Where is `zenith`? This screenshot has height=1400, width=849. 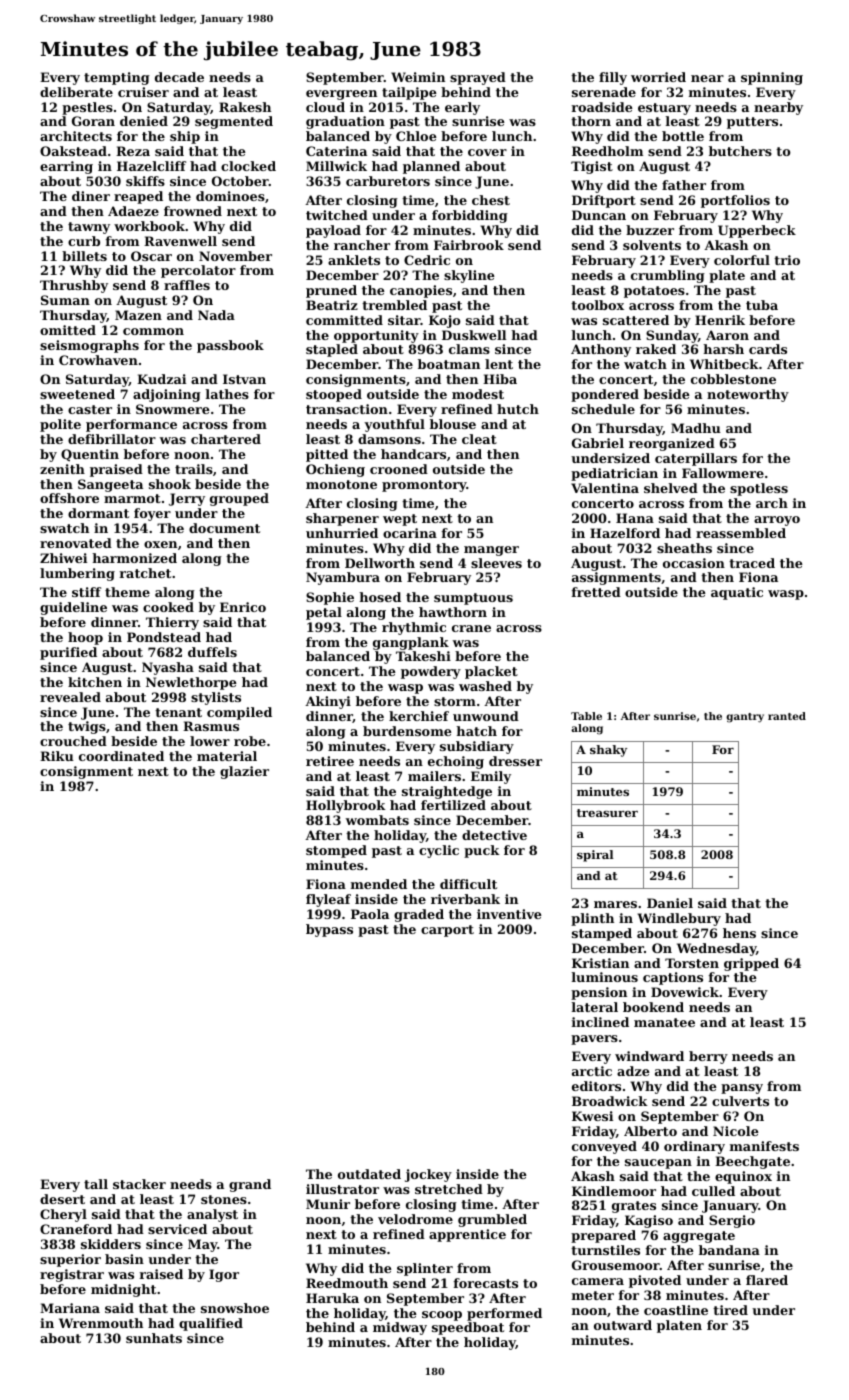 zenith is located at coordinates (62, 469).
